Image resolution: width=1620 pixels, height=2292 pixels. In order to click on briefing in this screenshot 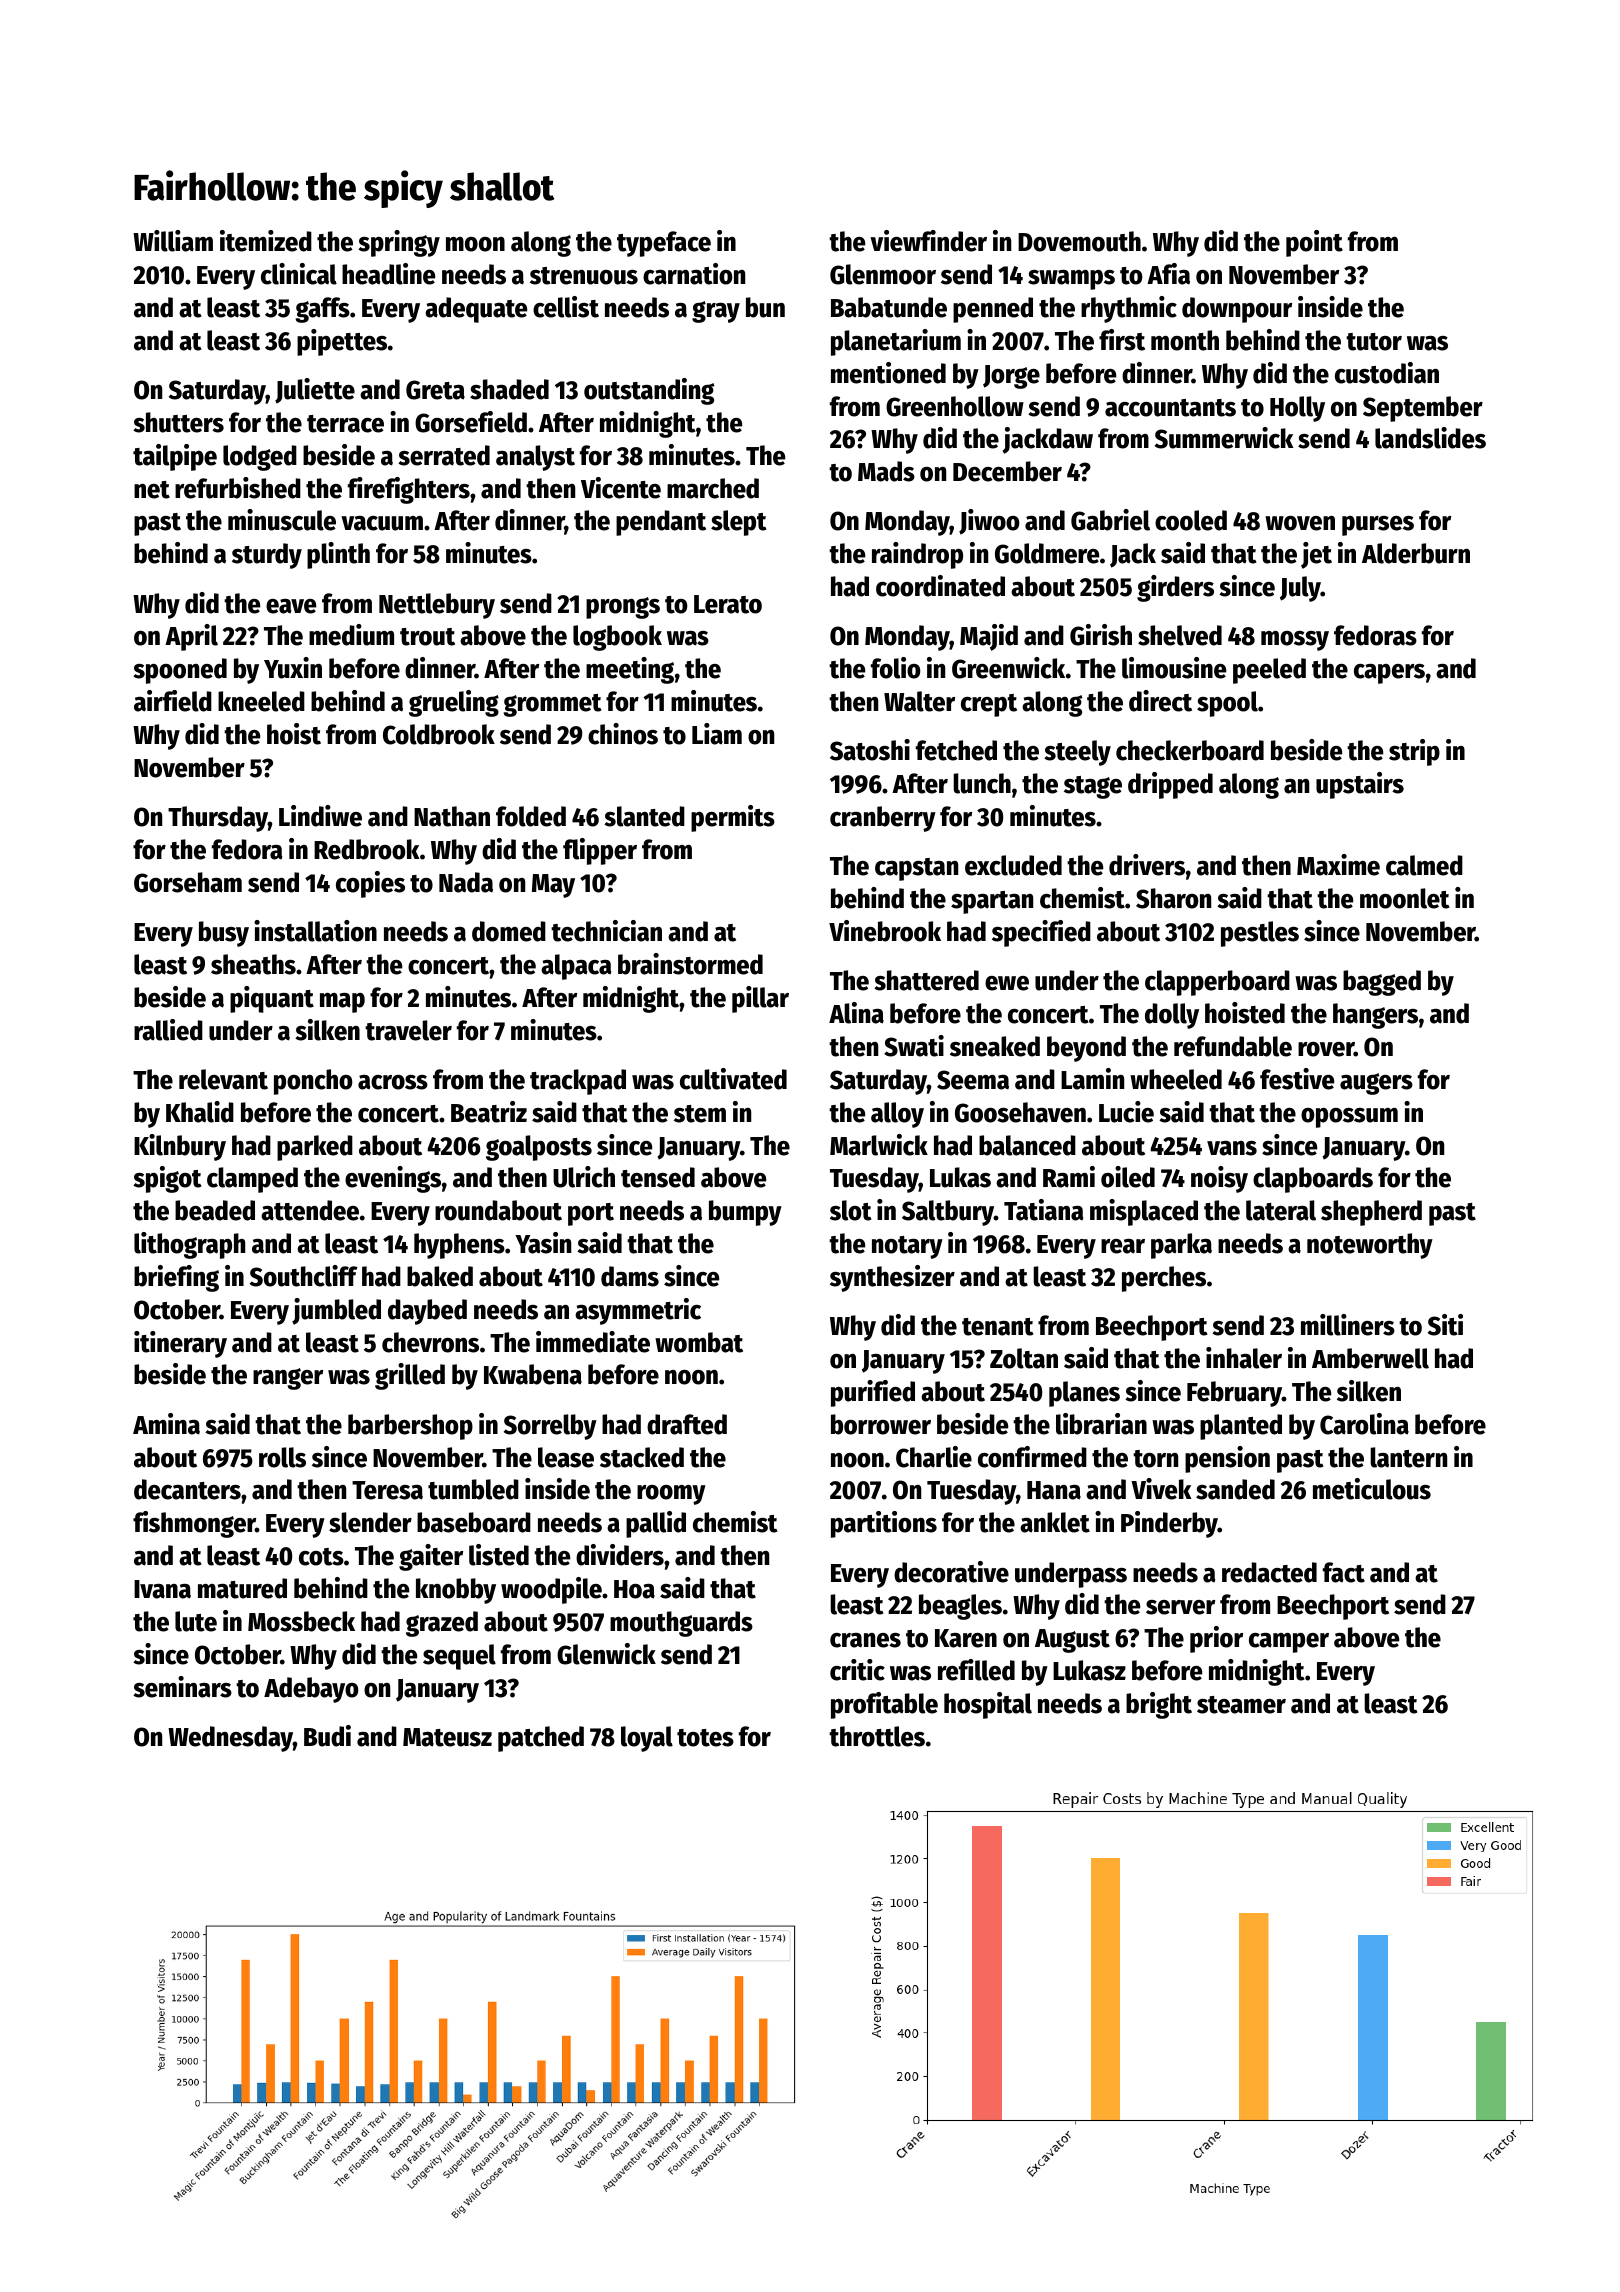, I will do `click(176, 1278)`.
